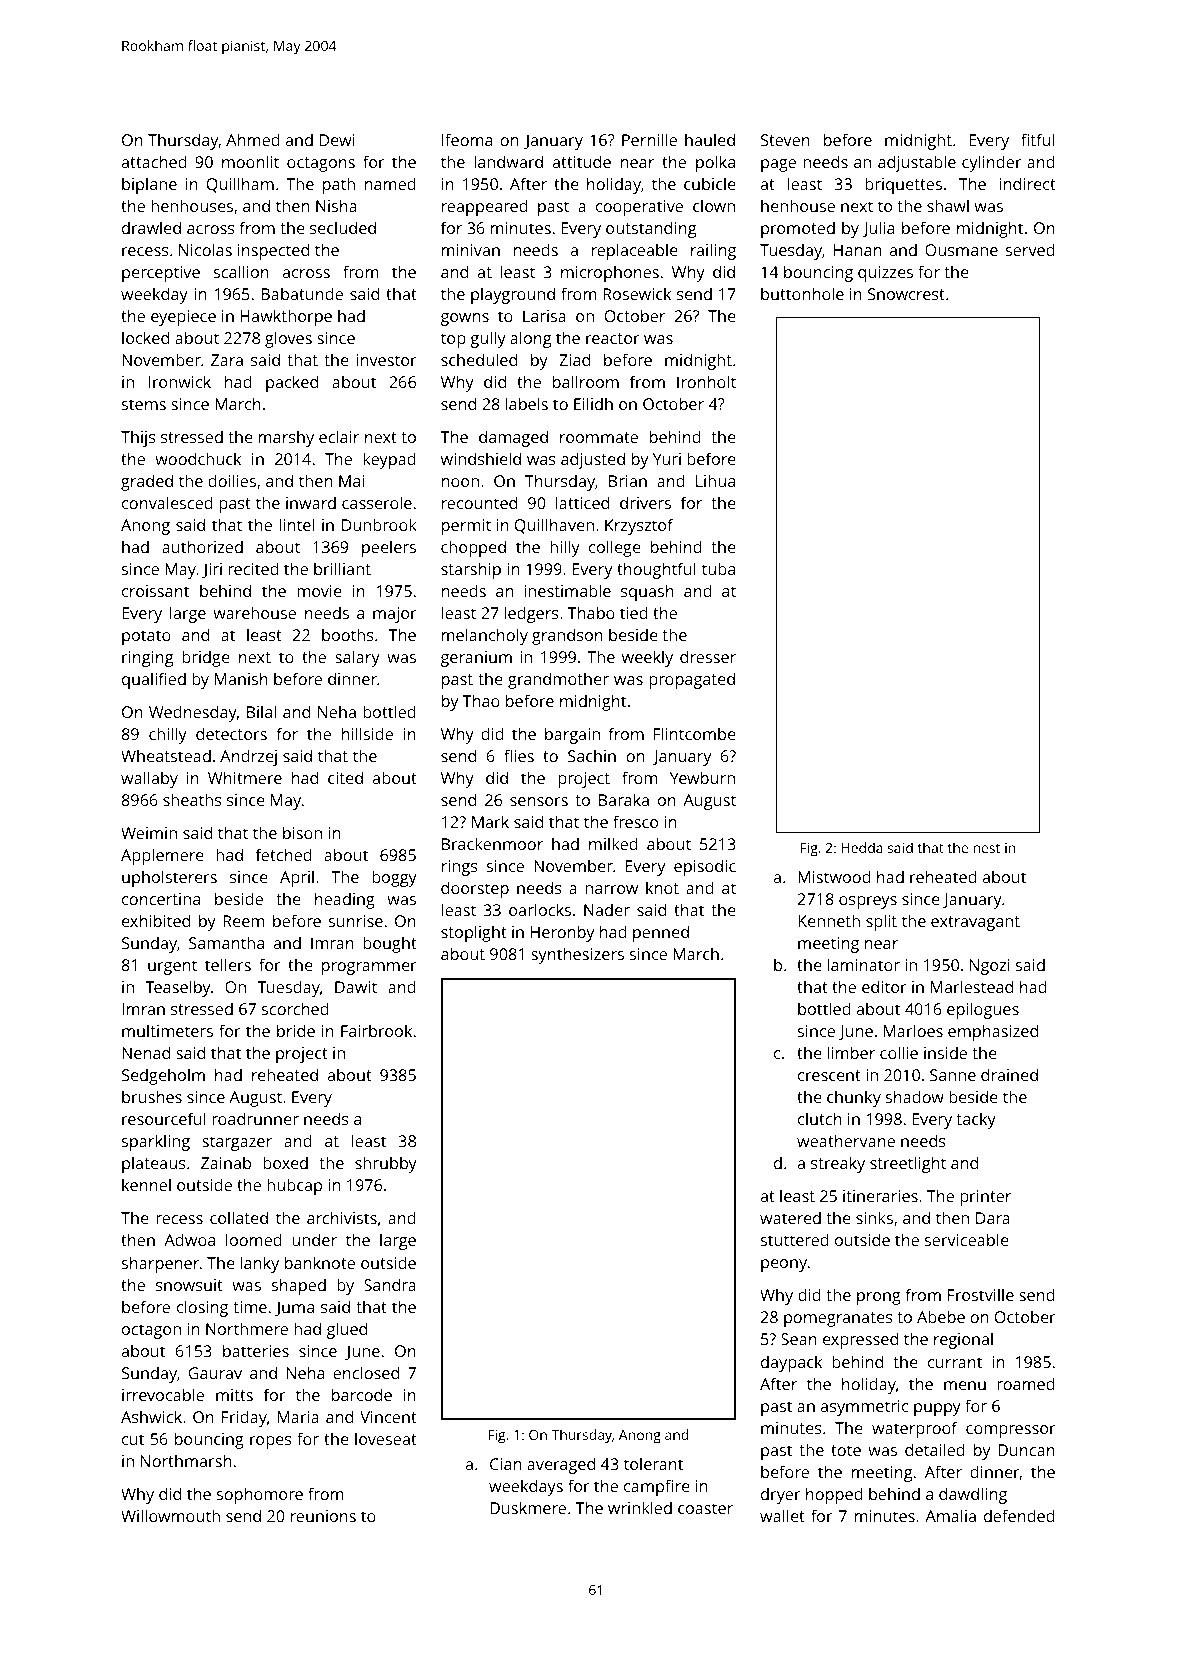  I want to click on under, so click(314, 1239).
